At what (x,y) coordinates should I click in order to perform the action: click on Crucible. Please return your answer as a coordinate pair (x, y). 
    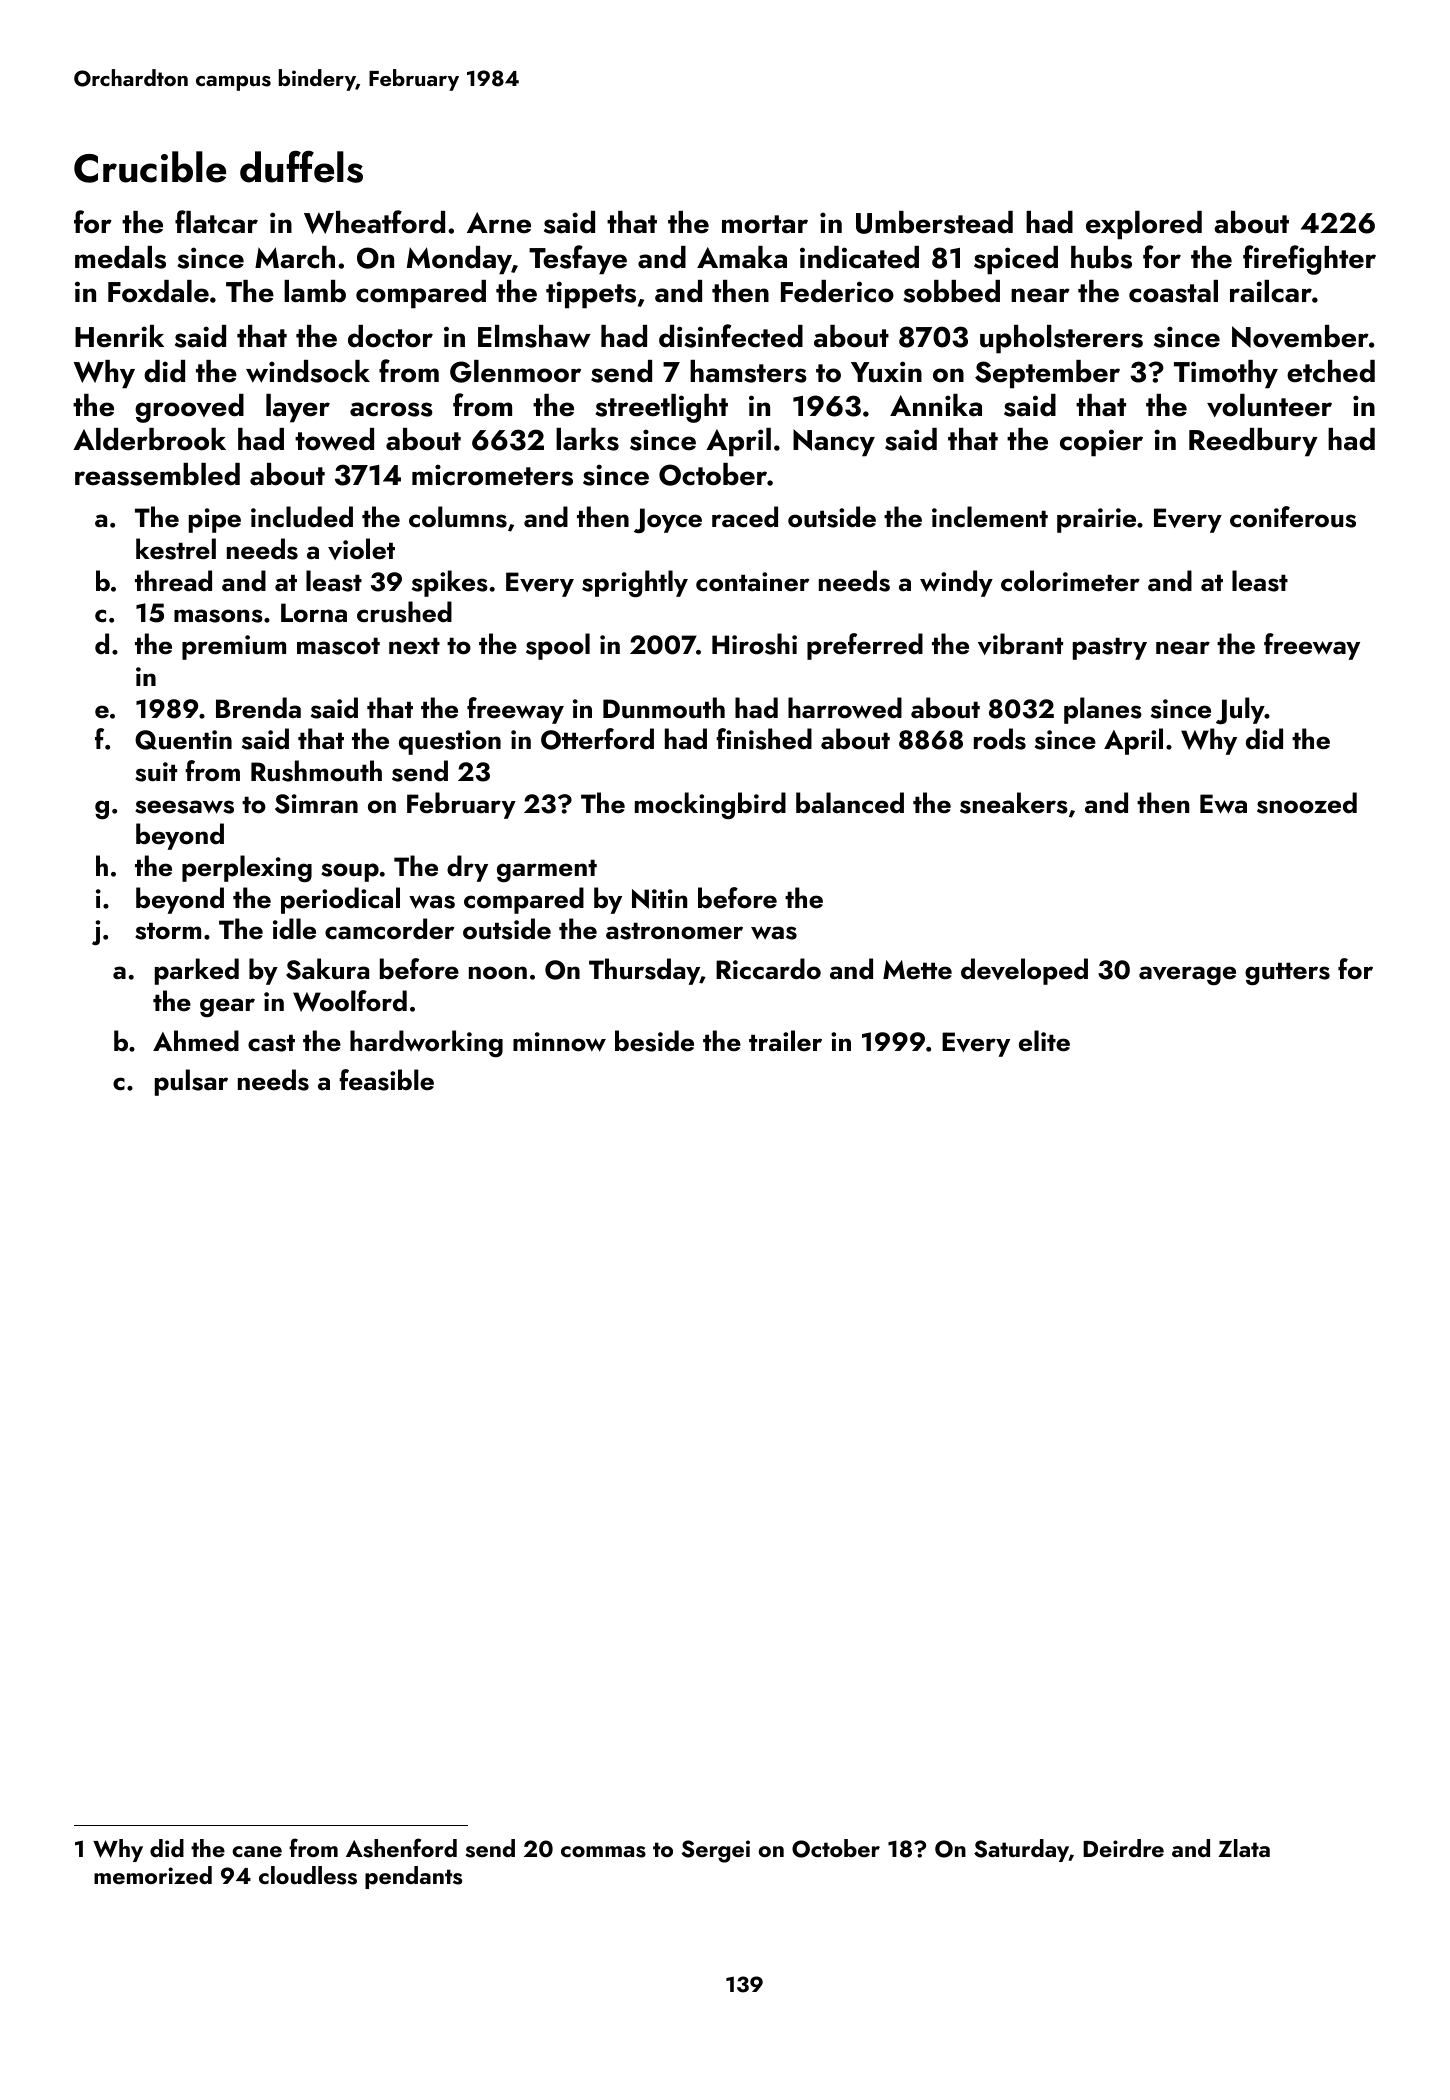
    Looking at the image, I should click on (150, 167).
